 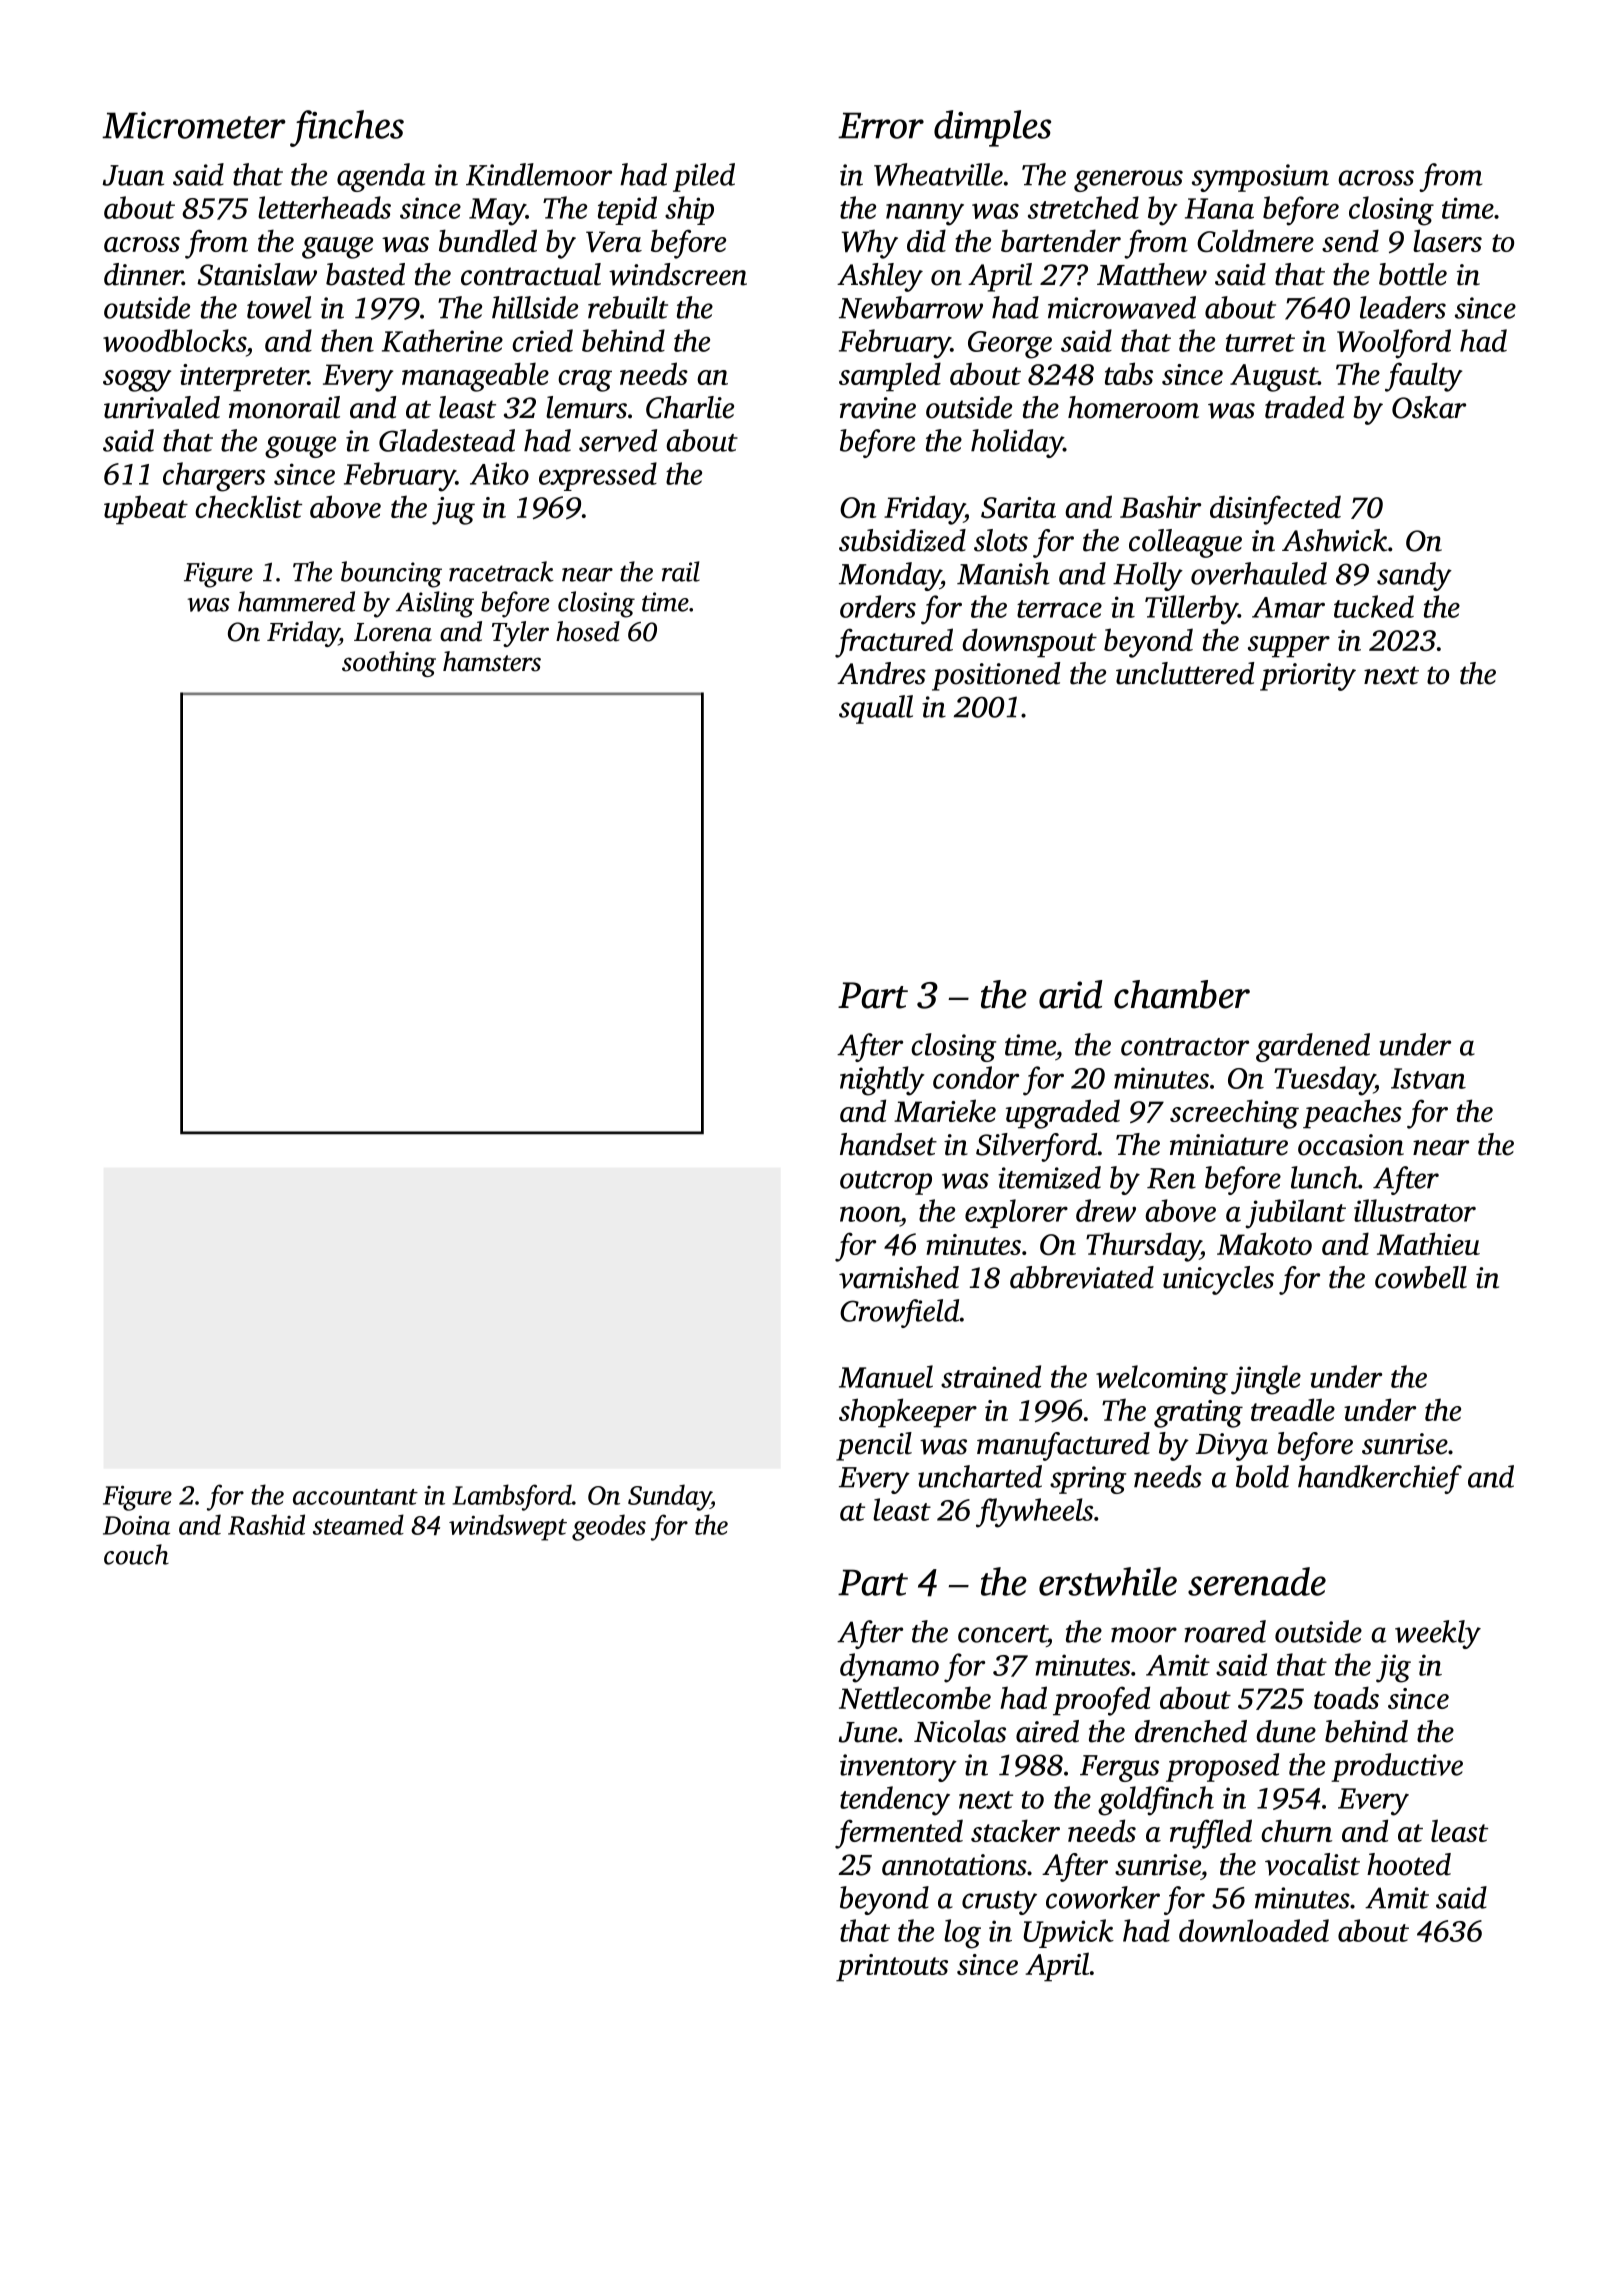 I want to click on soggy, so click(x=137, y=381).
